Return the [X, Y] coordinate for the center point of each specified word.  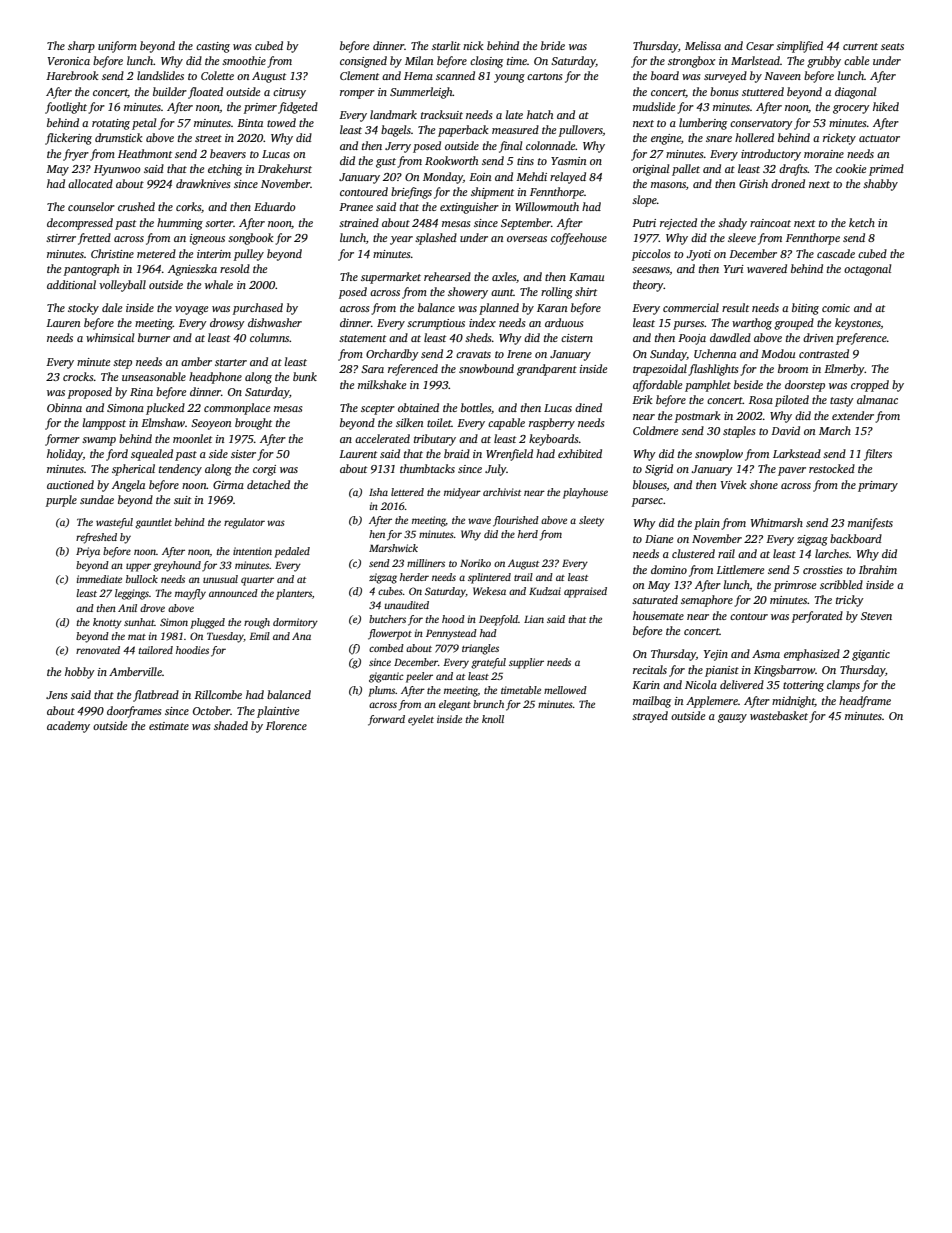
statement [362, 338]
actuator [879, 138]
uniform [117, 47]
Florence [286, 725]
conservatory [761, 125]
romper [357, 94]
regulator [244, 523]
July [496, 470]
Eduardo [275, 206]
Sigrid [659, 470]
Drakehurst [285, 168]
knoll [493, 719]
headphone [215, 378]
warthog [752, 324]
